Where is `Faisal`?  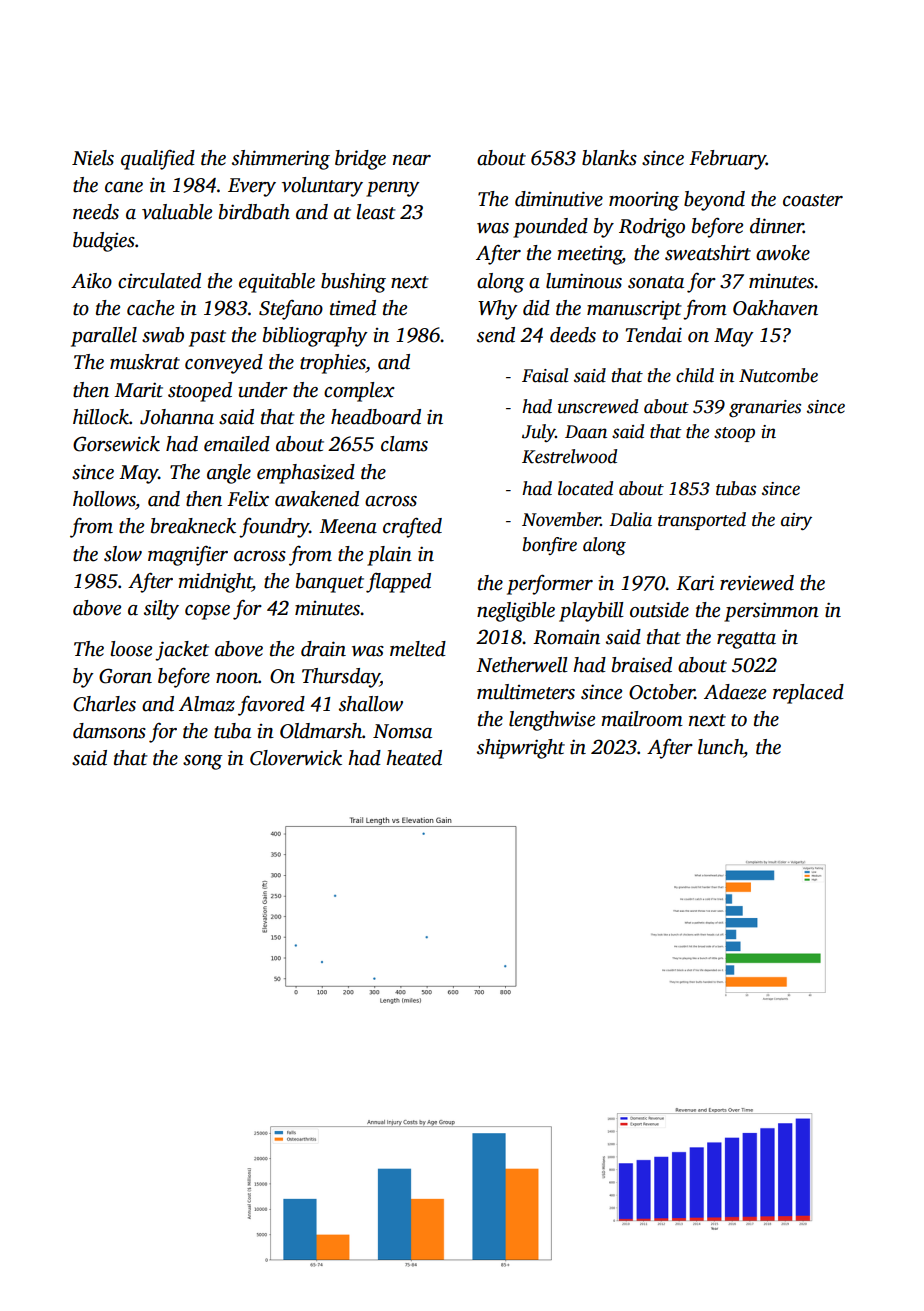
Faisal is located at coordinates (545, 375).
